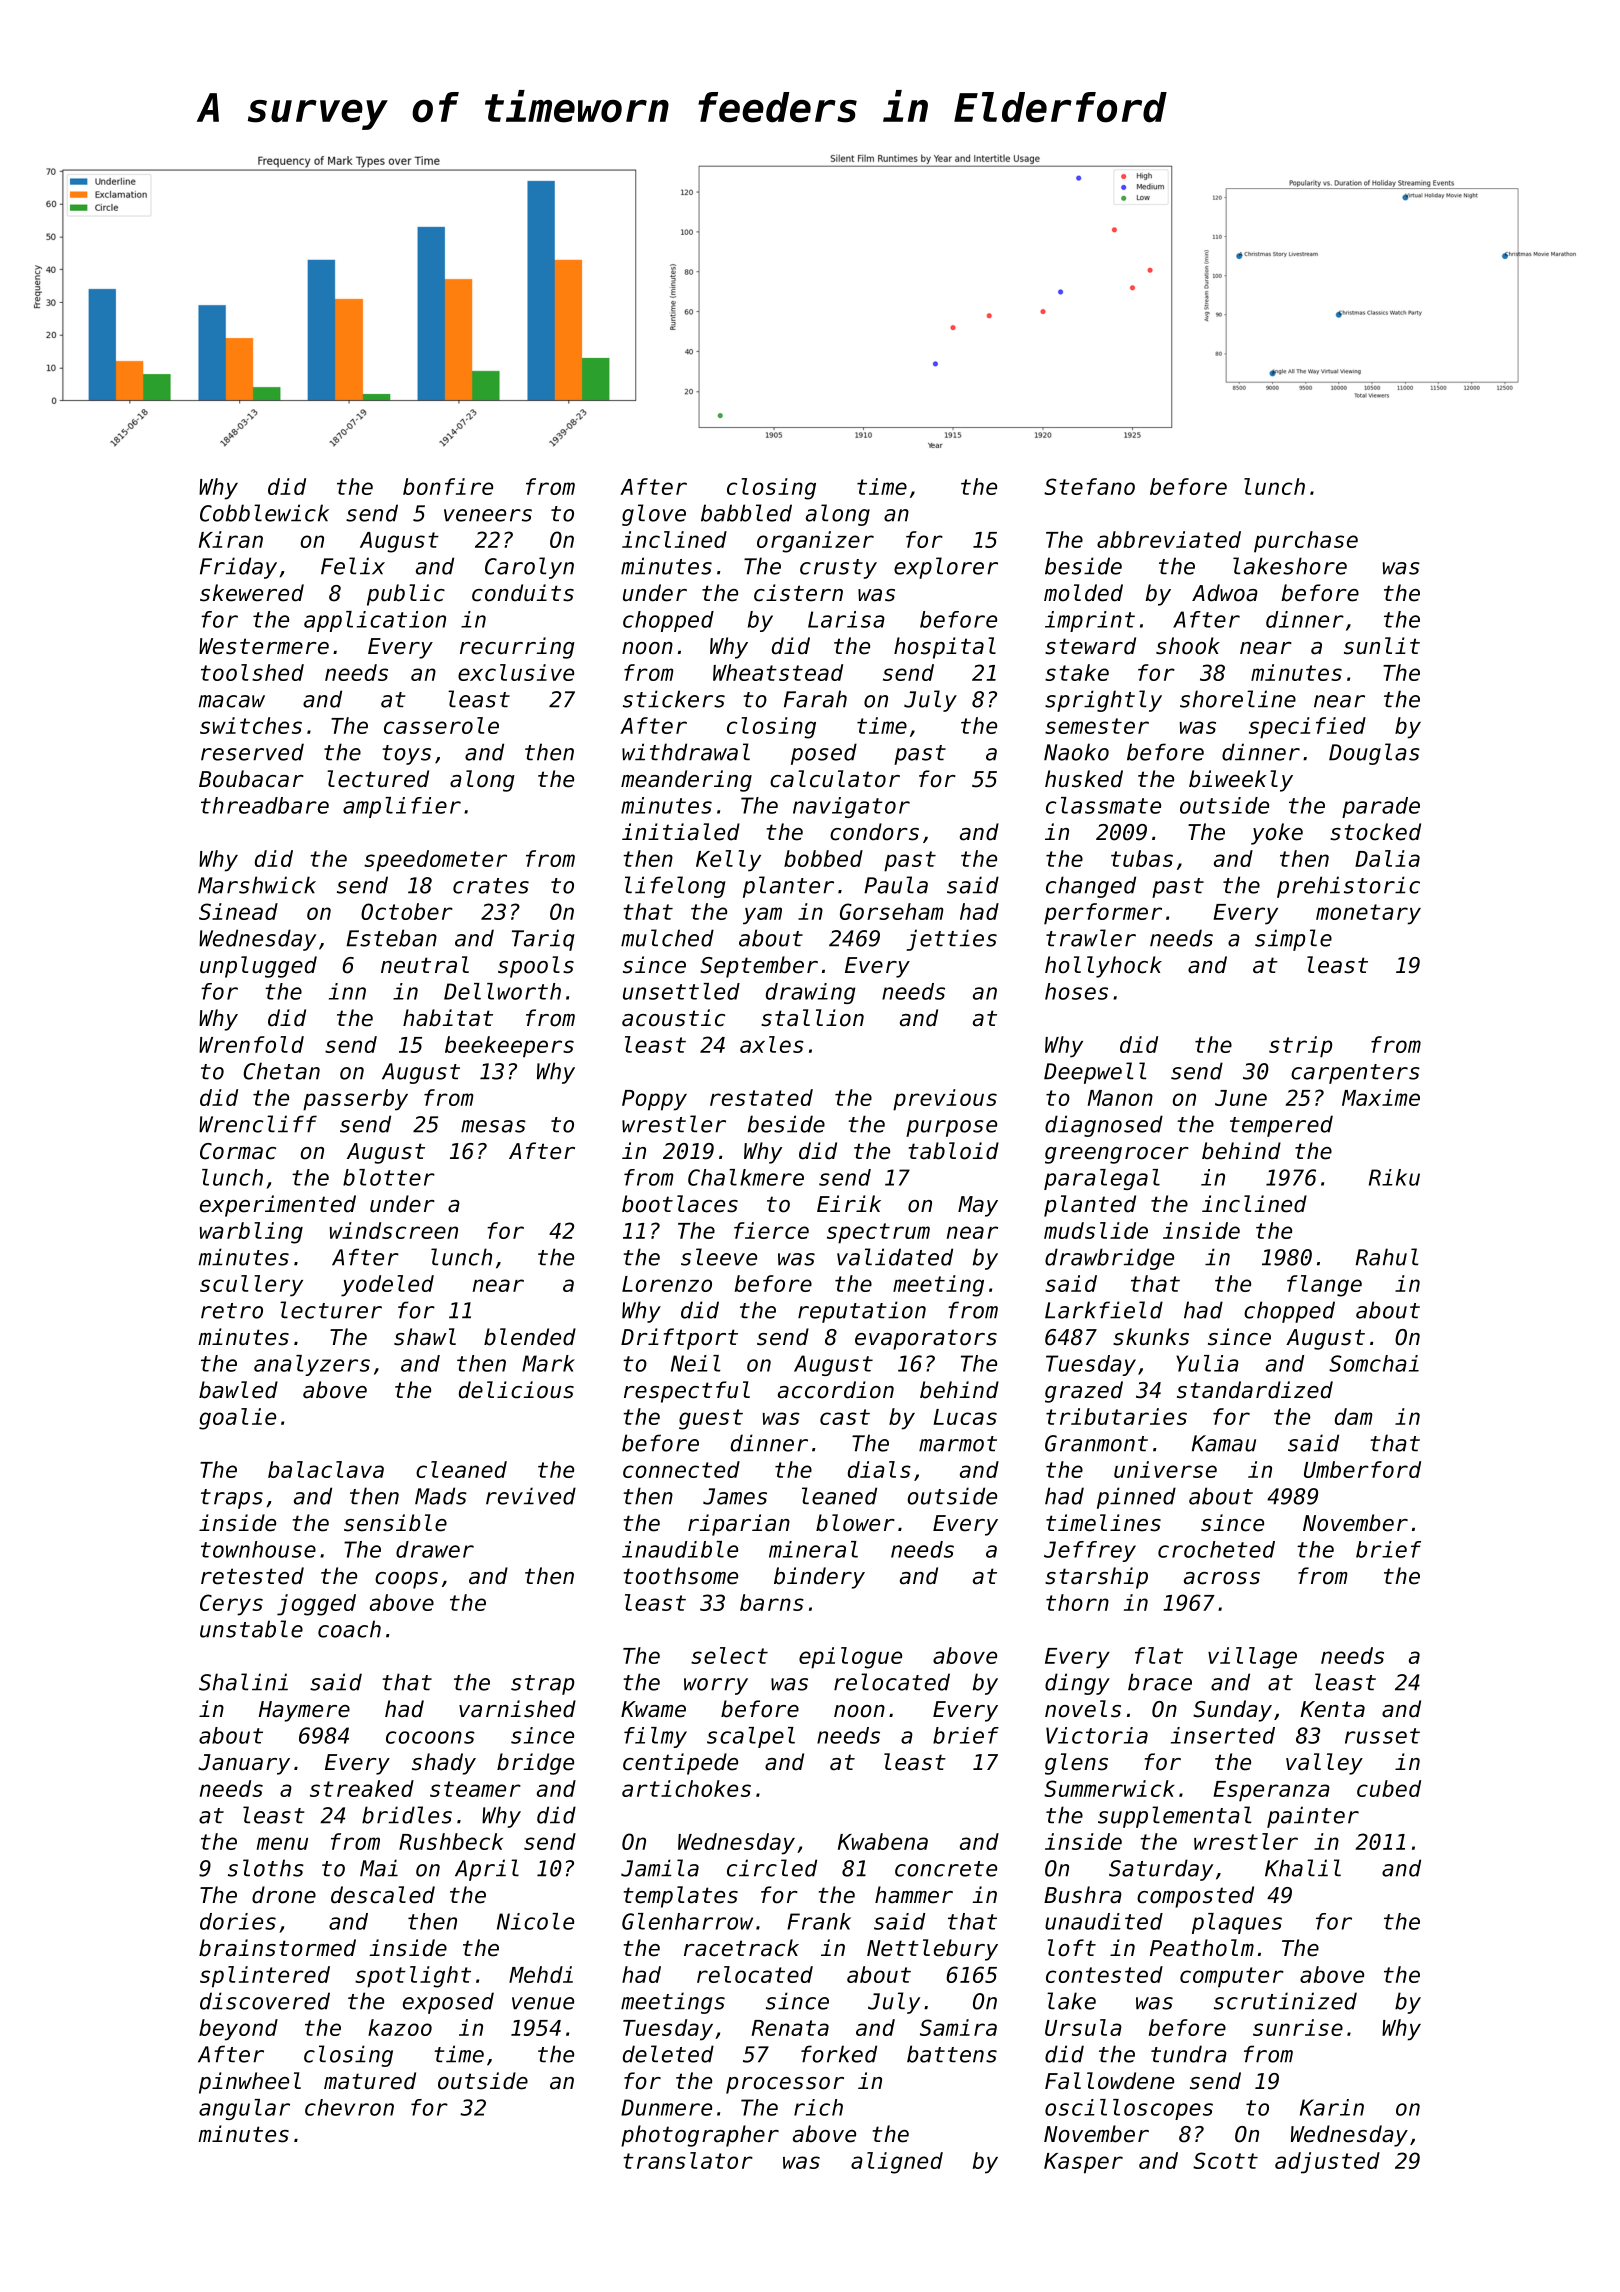 Image resolution: width=1620 pixels, height=2292 pixels. I want to click on scrutinized, so click(1285, 2001).
